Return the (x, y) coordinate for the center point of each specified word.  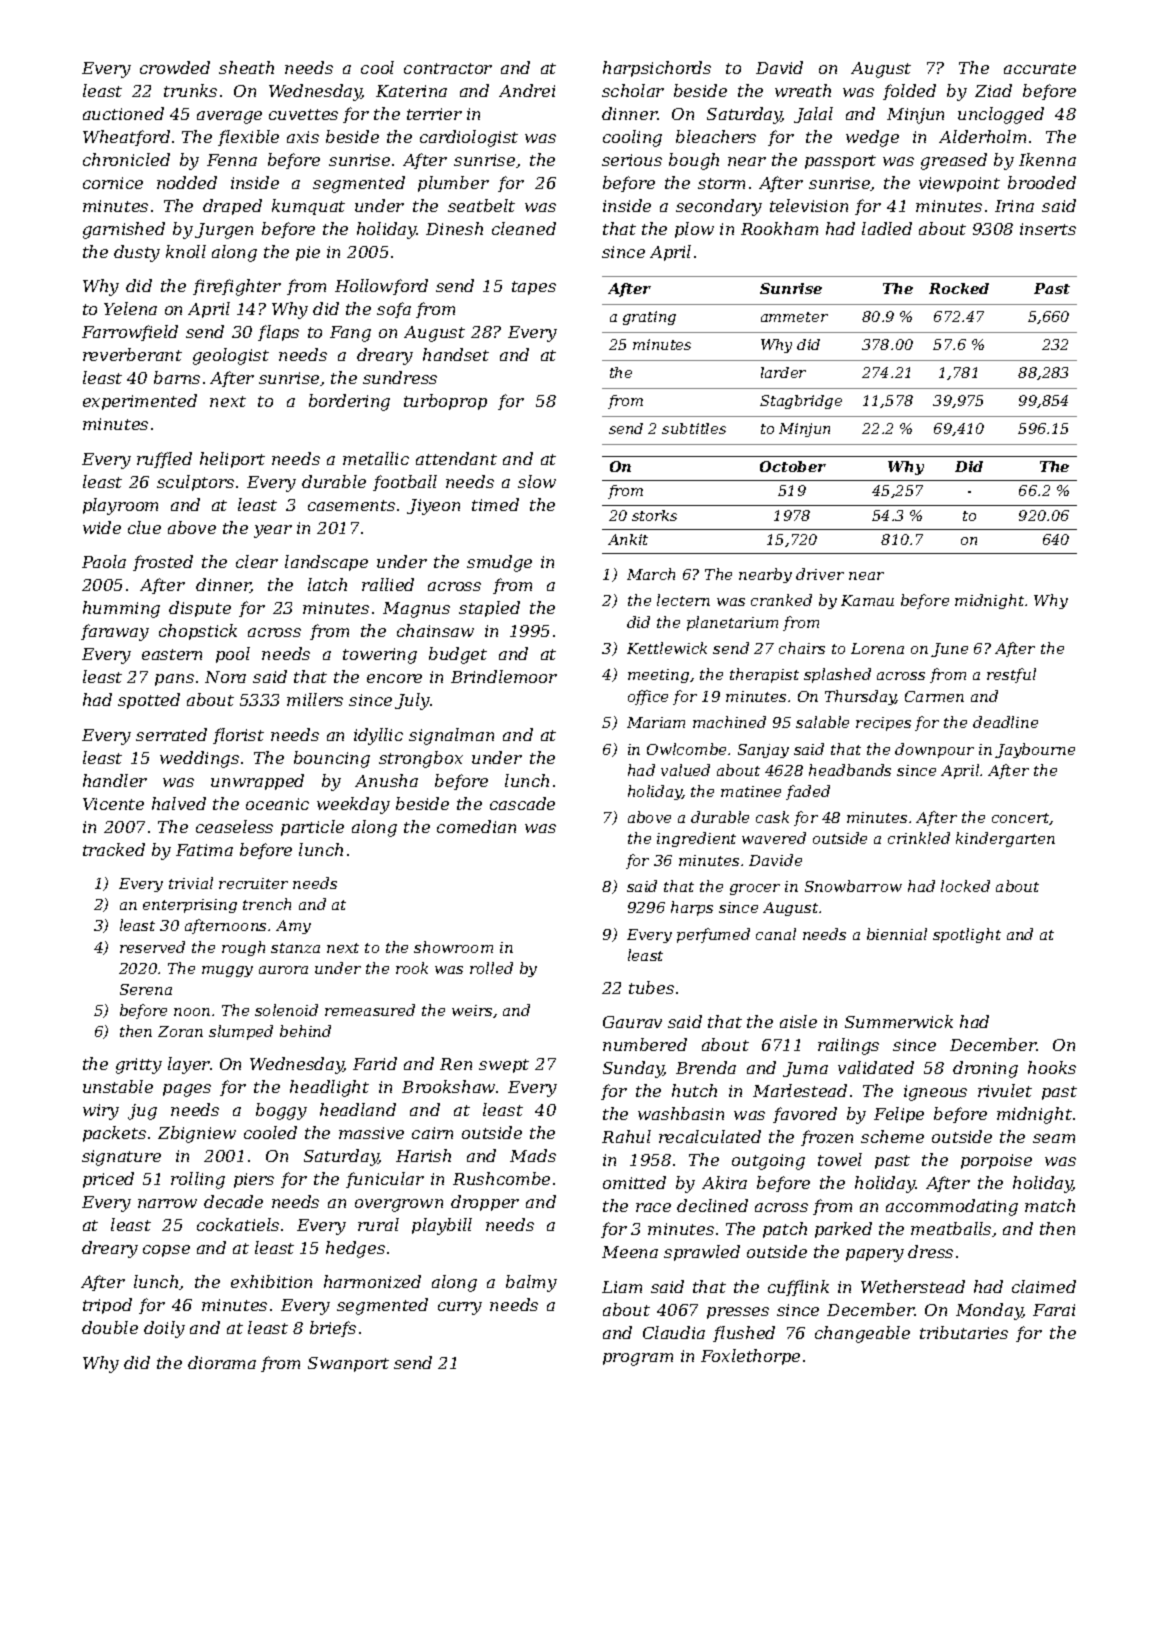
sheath (246, 67)
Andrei (527, 90)
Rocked (959, 288)
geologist (231, 356)
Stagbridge (801, 402)
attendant (456, 458)
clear (257, 561)
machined (729, 722)
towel (840, 1159)
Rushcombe (501, 1178)
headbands (850, 770)
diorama (222, 1362)
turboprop (445, 402)
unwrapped (257, 782)
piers (254, 1180)
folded (909, 92)
